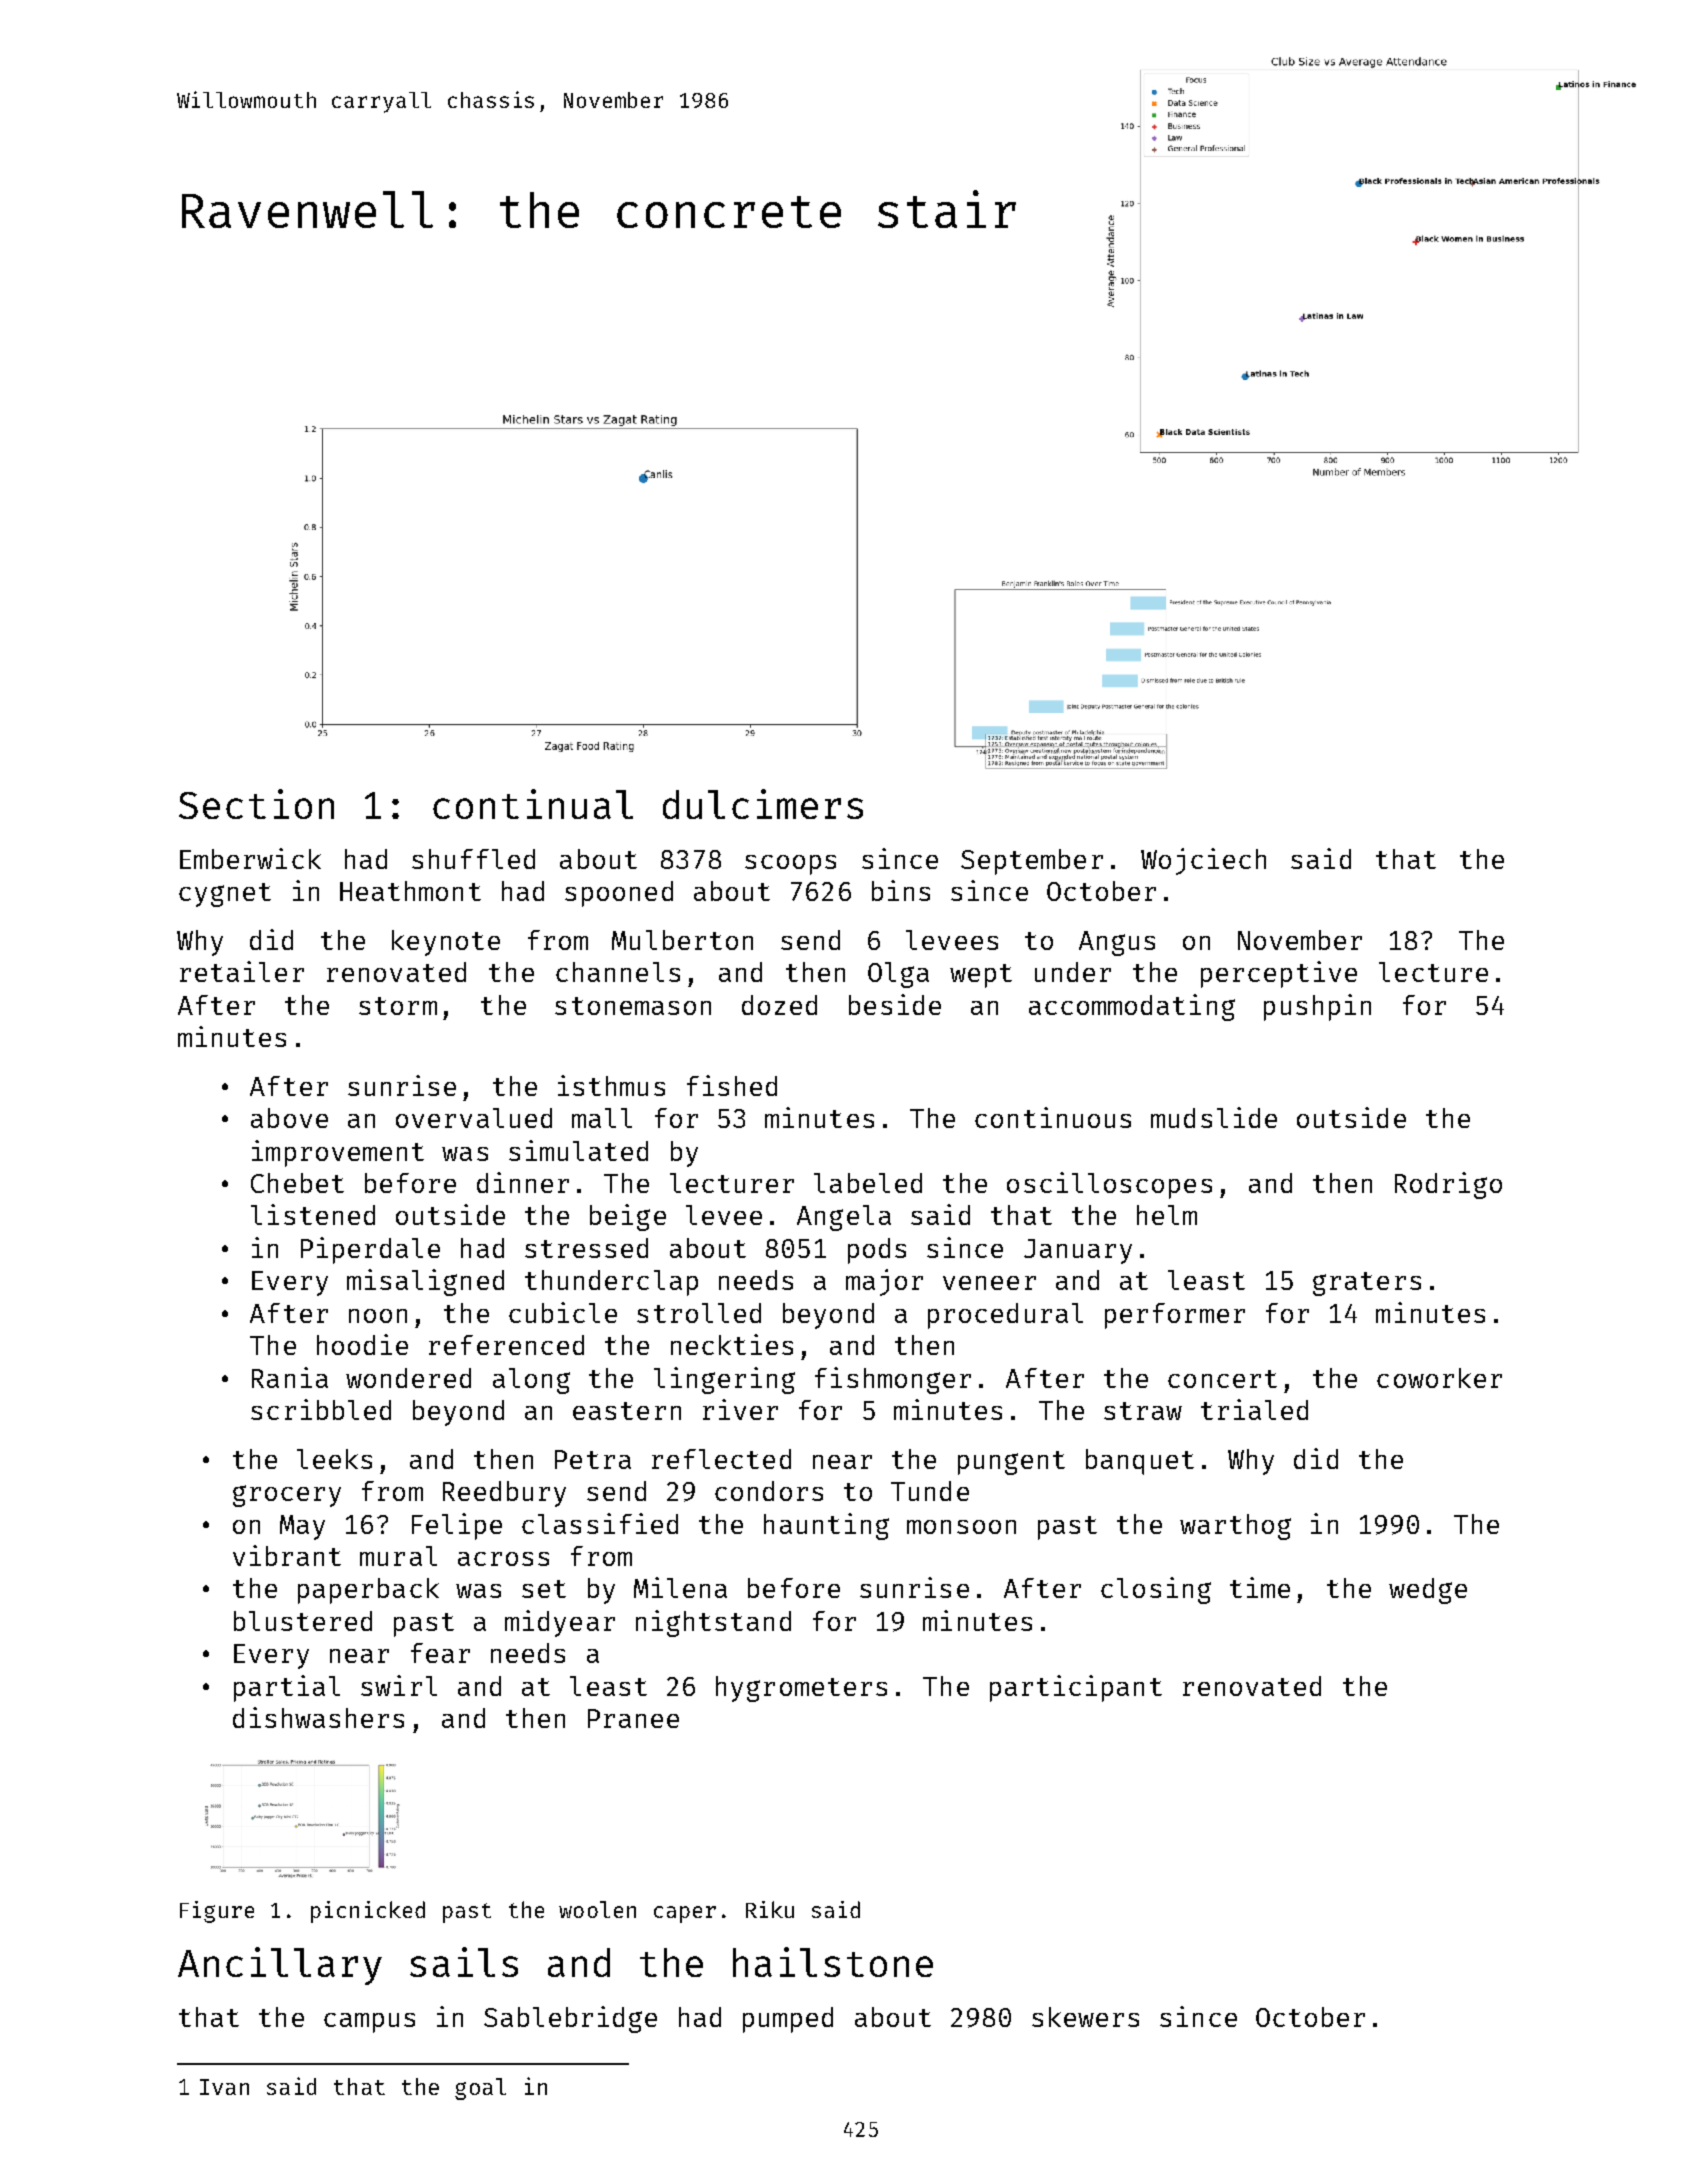 This screenshot has width=1683, height=2178. I want to click on dulcimers, so click(763, 804).
